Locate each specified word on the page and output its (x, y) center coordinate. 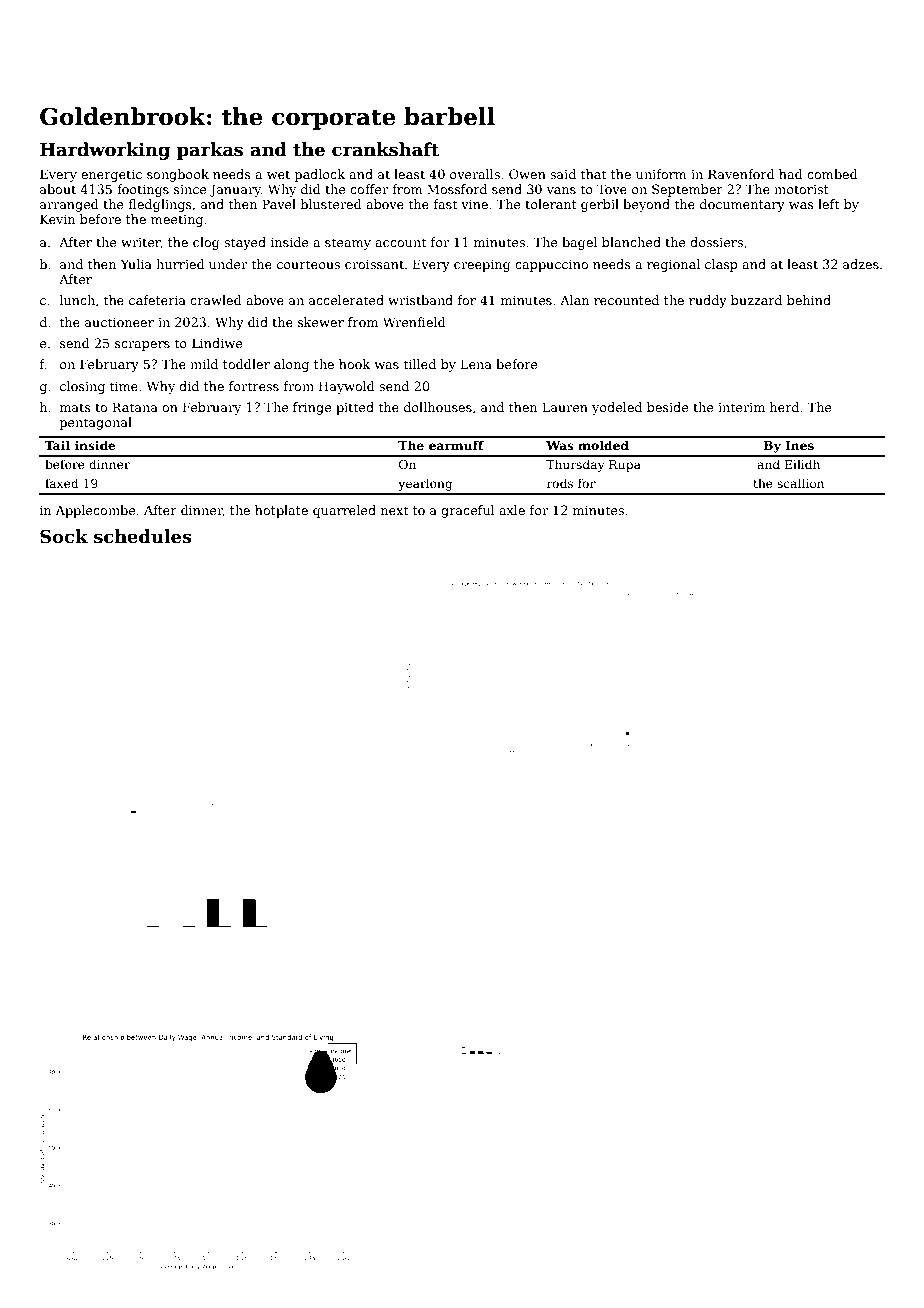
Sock (64, 536)
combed (832, 174)
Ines (799, 445)
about (58, 189)
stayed (245, 243)
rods (560, 483)
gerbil (600, 205)
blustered (331, 204)
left (828, 204)
